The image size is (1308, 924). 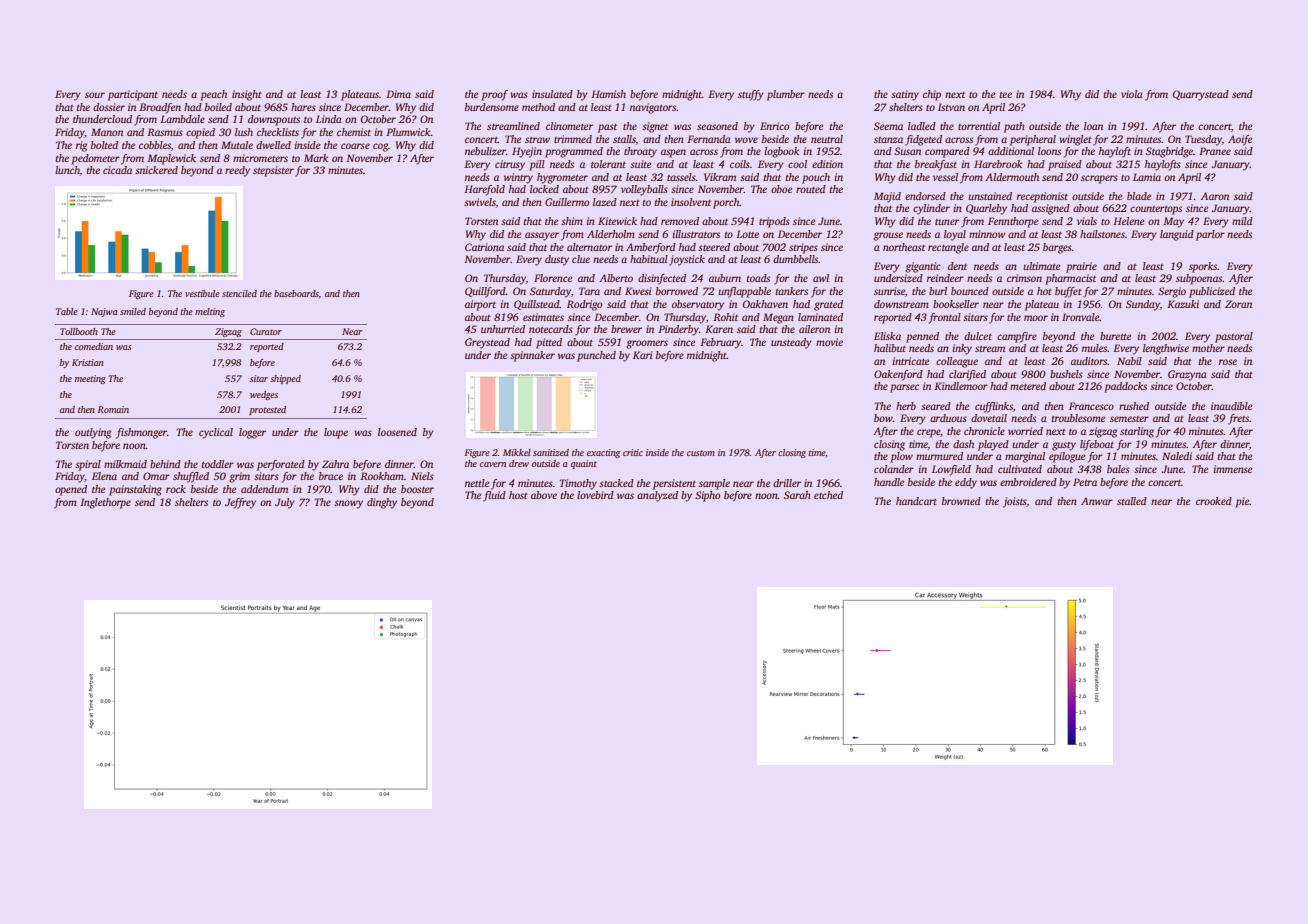 What do you see at coordinates (1208, 348) in the image?
I see `mother` at bounding box center [1208, 348].
